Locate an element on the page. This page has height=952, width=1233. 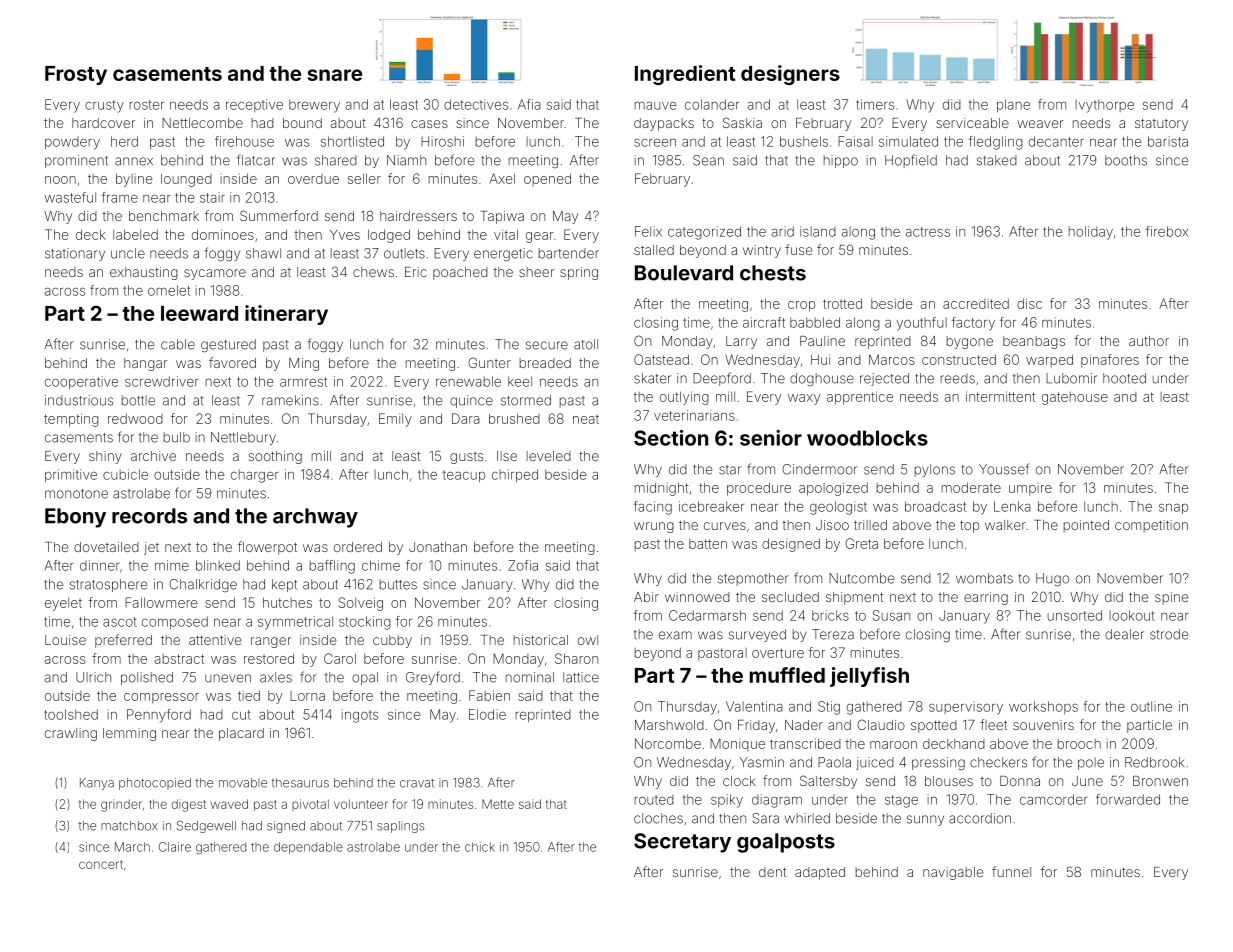
funnel is located at coordinates (1011, 871).
